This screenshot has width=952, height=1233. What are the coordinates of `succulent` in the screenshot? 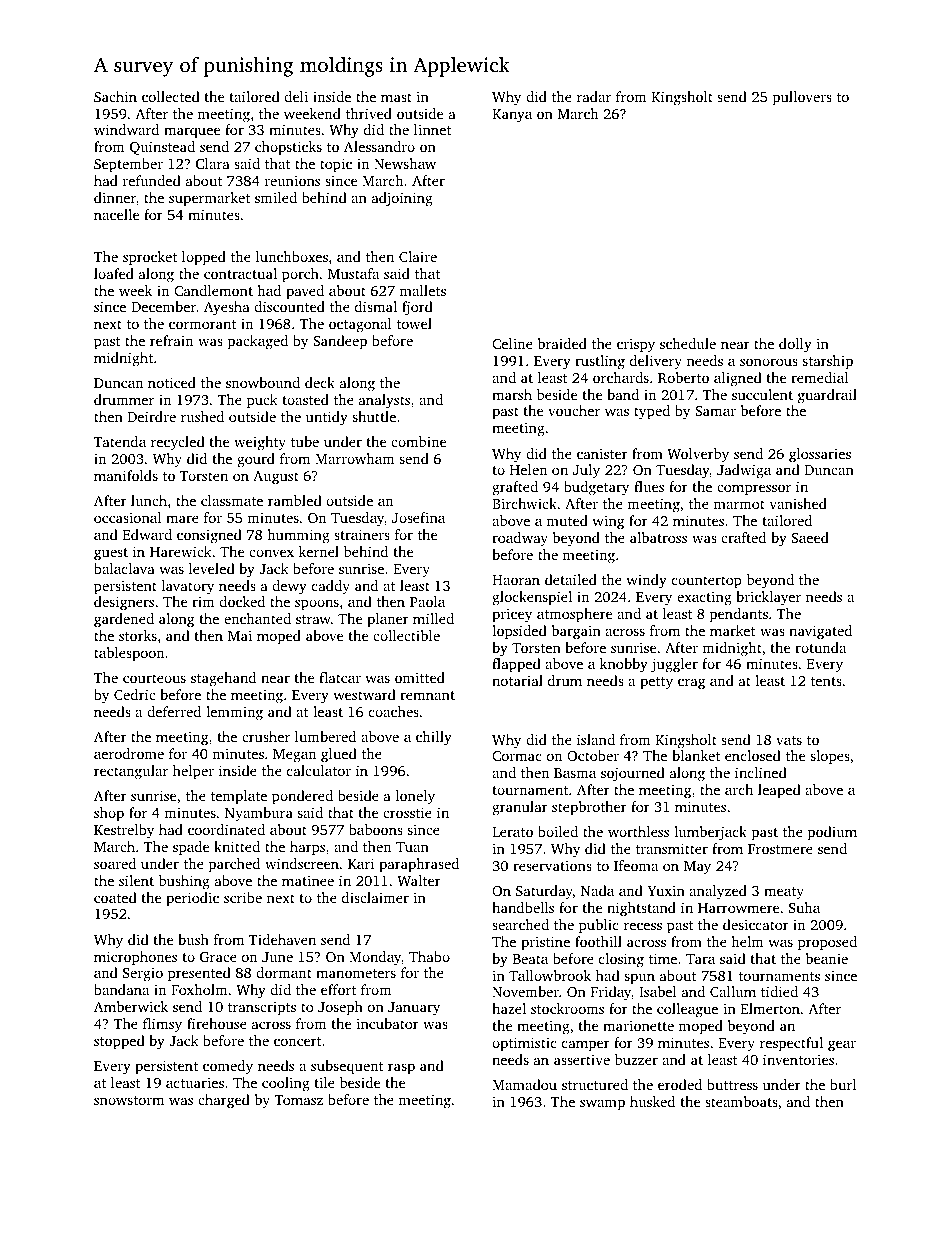 It's located at (762, 394).
